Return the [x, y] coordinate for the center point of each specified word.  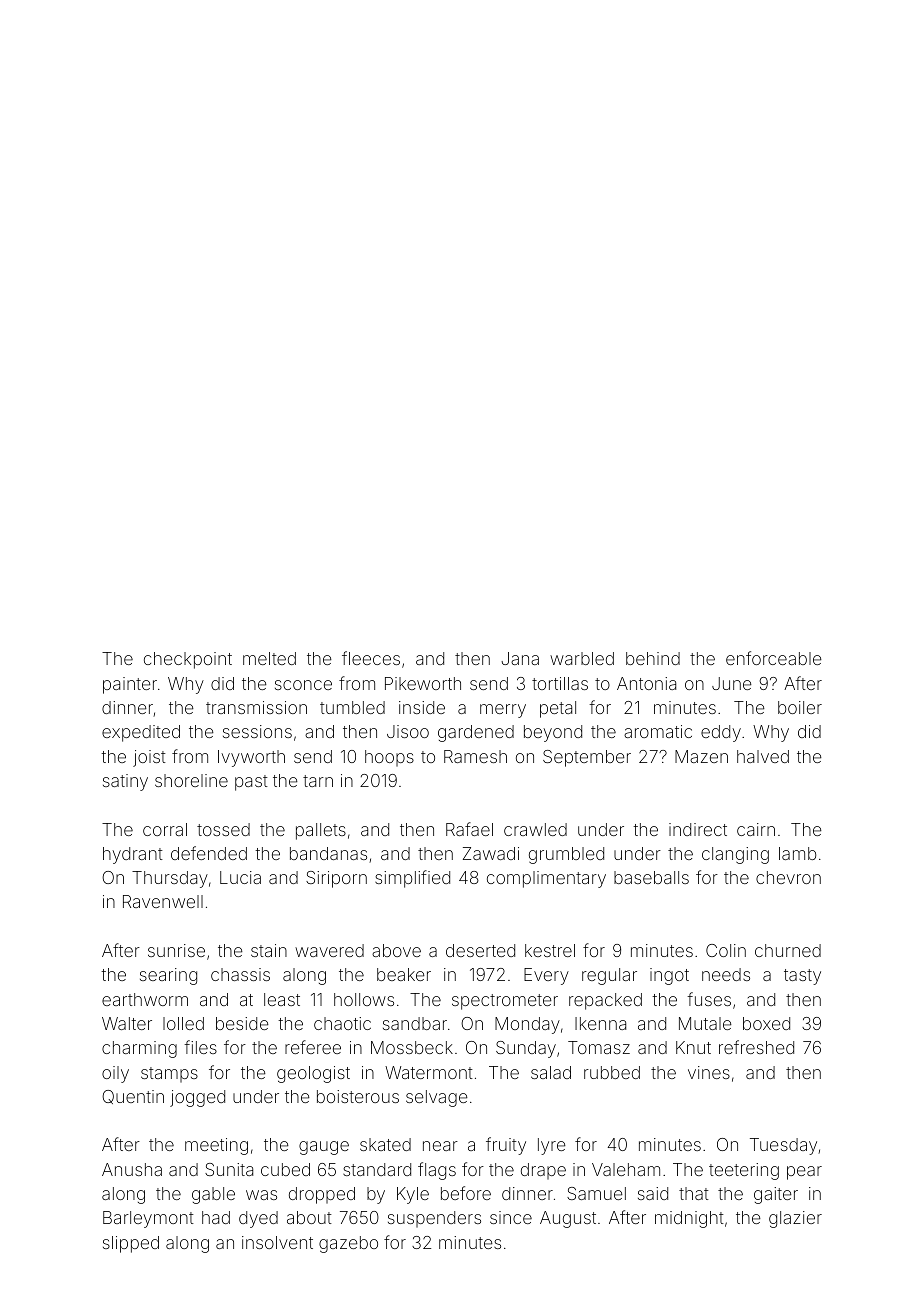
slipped [131, 1244]
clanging [735, 855]
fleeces [371, 658]
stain [269, 950]
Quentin [133, 1097]
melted [269, 658]
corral [165, 829]
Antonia [646, 683]
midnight [689, 1219]
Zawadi [491, 853]
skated [385, 1144]
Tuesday [783, 1146]
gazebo [348, 1244]
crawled [535, 829]
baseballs [651, 877]
